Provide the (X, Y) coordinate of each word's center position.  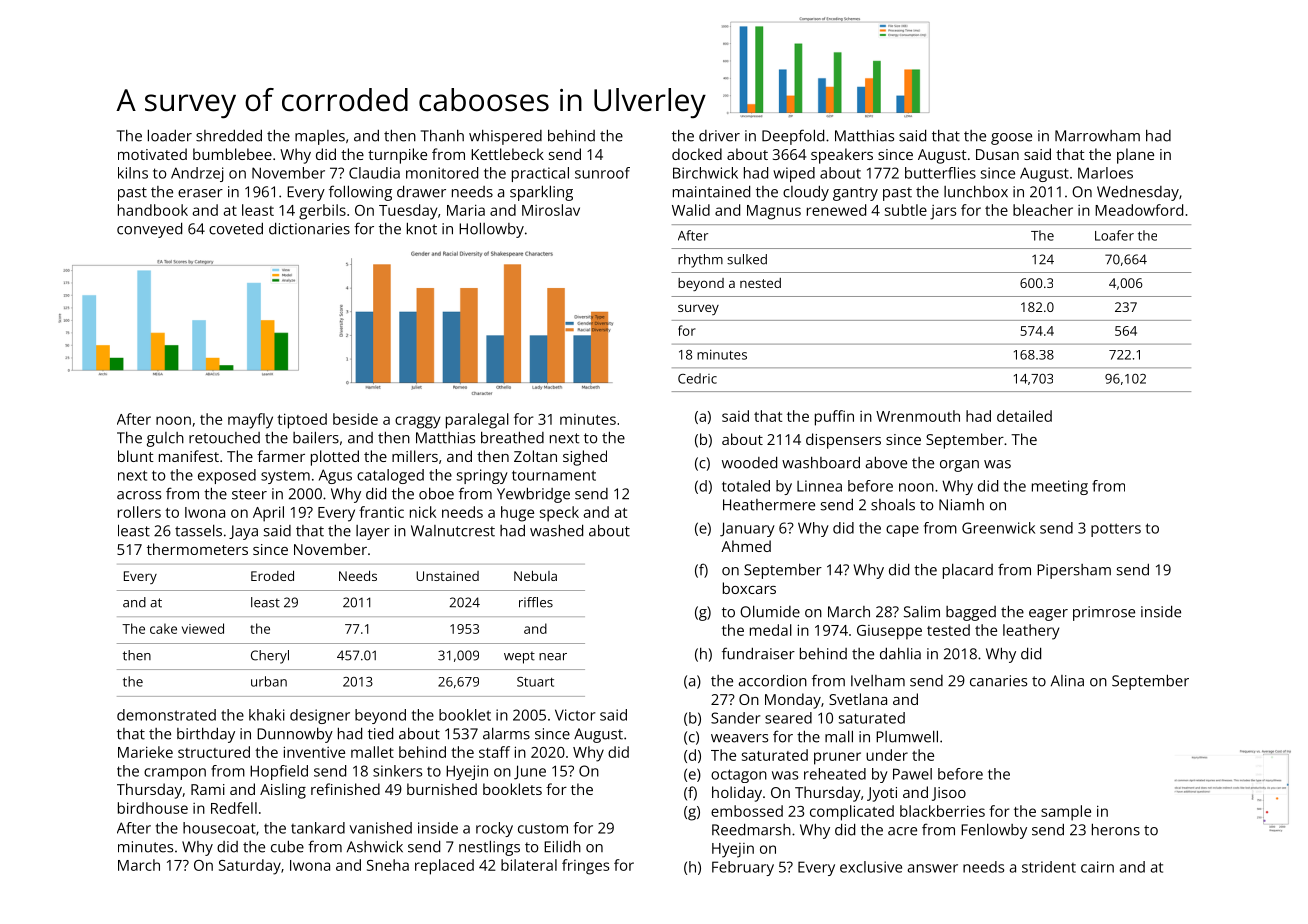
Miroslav (551, 210)
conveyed (149, 230)
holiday (737, 794)
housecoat (219, 828)
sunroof (602, 173)
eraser (200, 193)
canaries (998, 681)
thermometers (197, 549)
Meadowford (1139, 210)
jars (943, 212)
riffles (536, 602)
